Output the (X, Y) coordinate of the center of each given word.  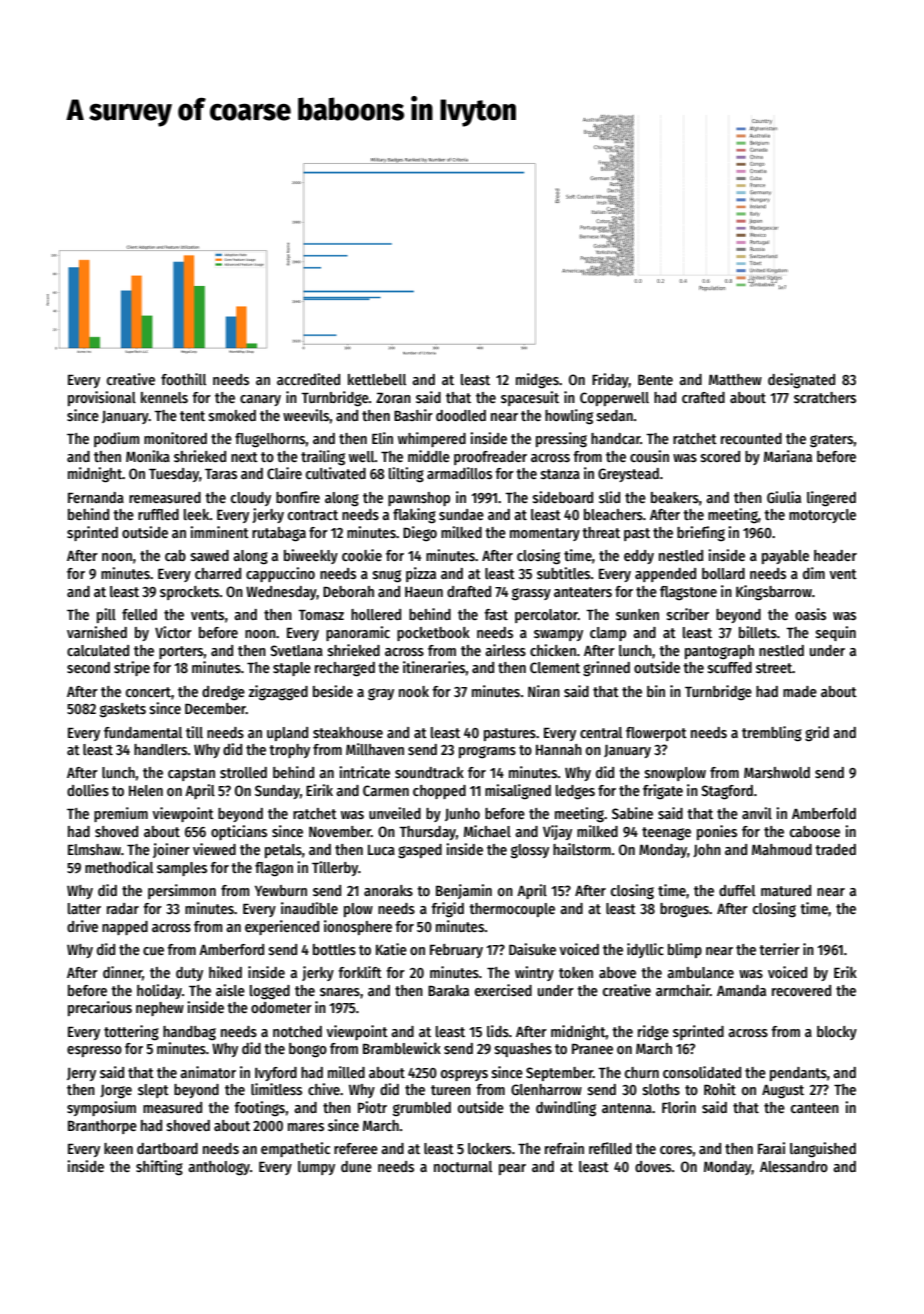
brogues (684, 910)
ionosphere (358, 927)
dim (814, 573)
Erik (845, 972)
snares (340, 992)
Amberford (231, 949)
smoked (232, 415)
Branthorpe (102, 1127)
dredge (223, 693)
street (774, 668)
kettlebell (377, 379)
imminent (219, 532)
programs (487, 752)
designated (801, 381)
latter (84, 908)
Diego (420, 534)
